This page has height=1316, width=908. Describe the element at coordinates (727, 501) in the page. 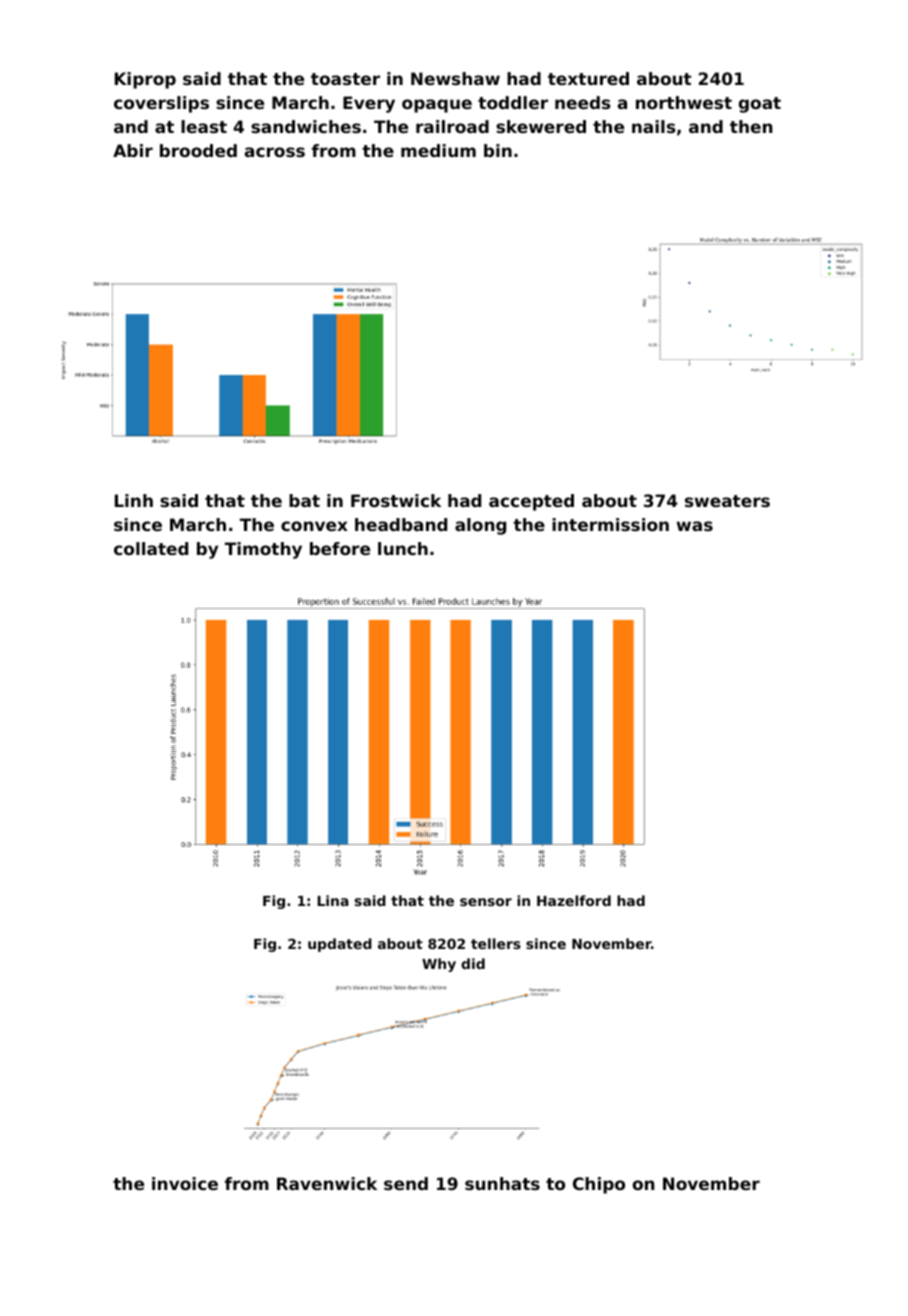

I see `sweaters` at that location.
